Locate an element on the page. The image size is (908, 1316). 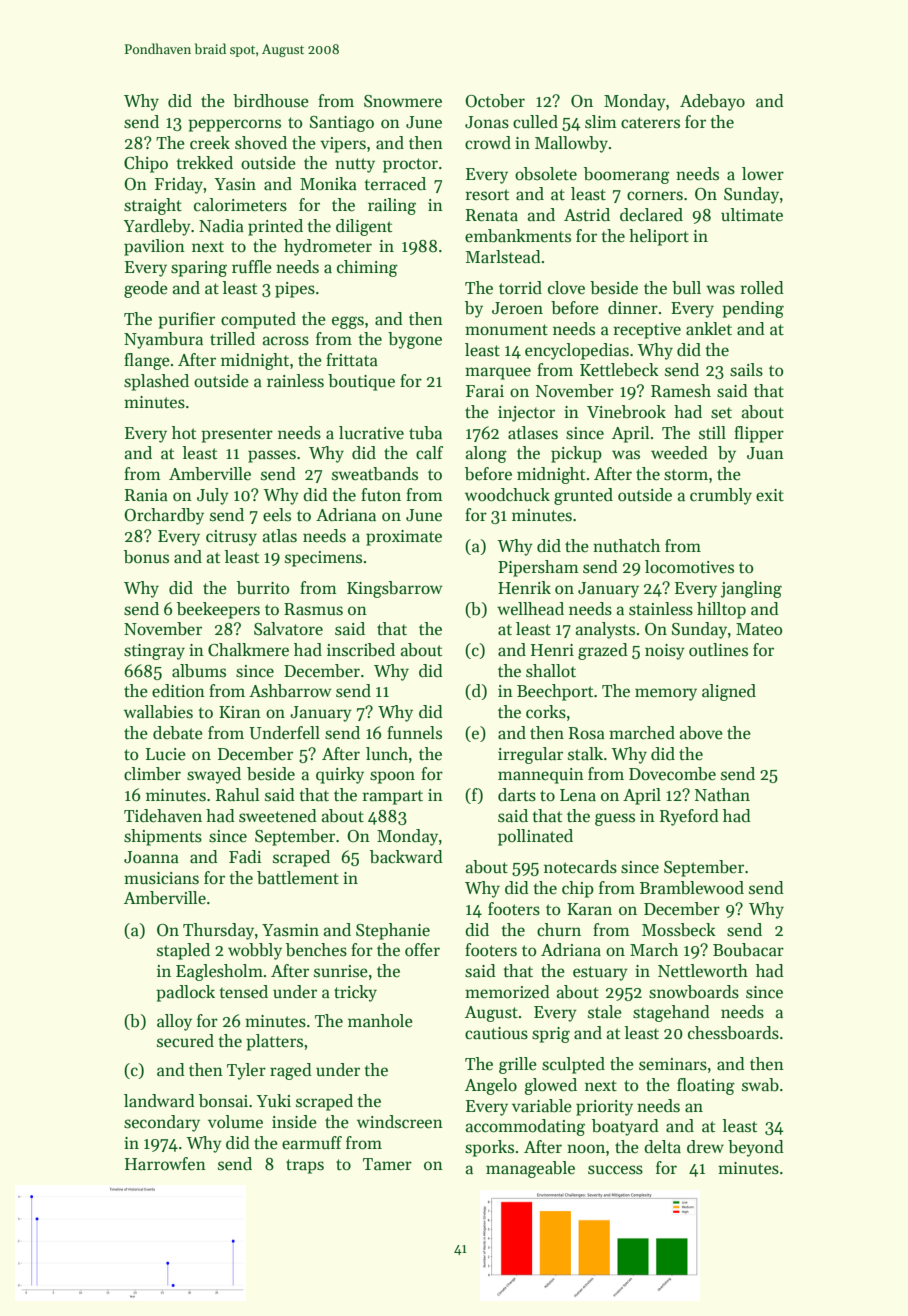
ruffle is located at coordinates (252, 266).
